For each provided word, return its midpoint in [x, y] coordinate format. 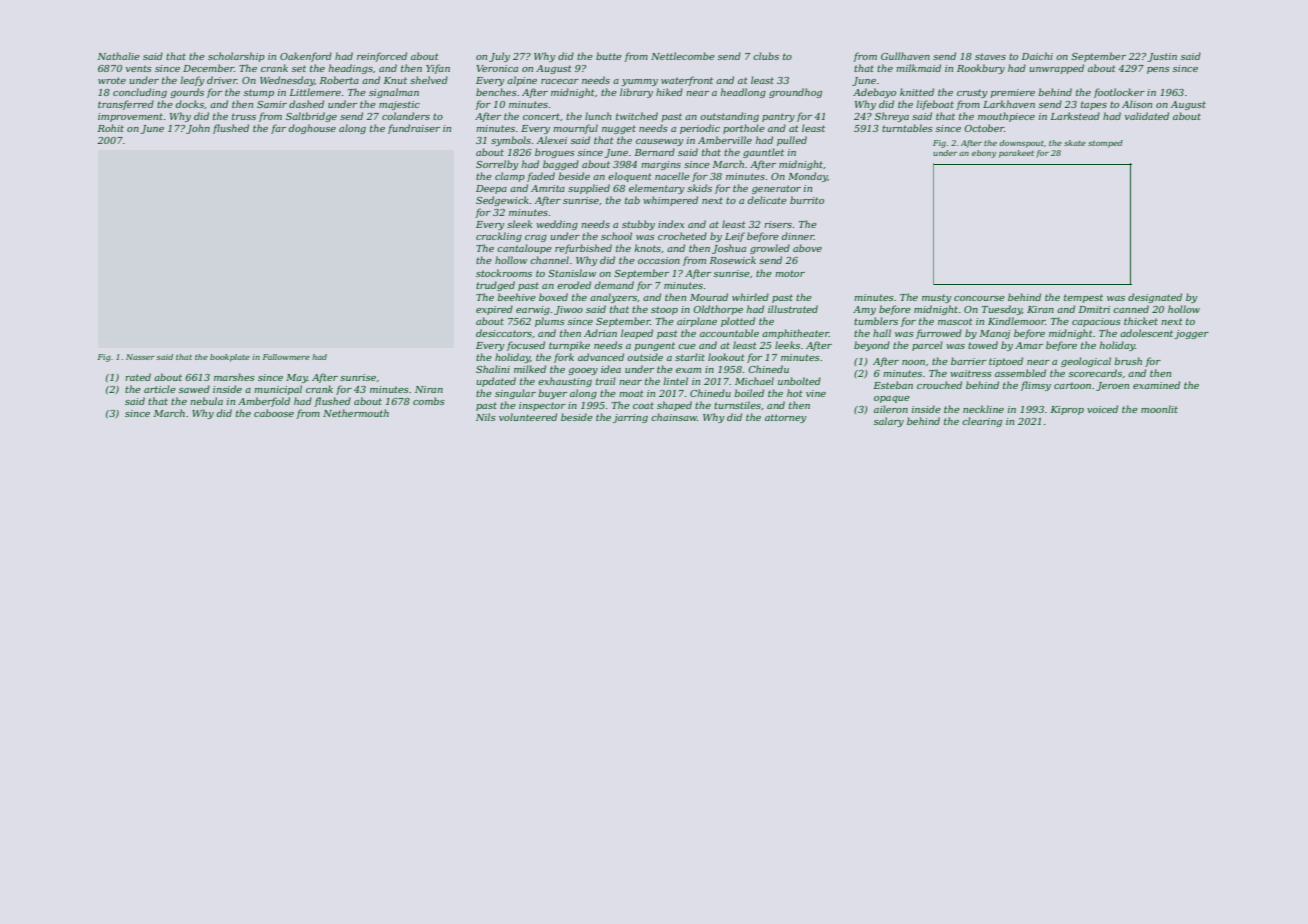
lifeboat [935, 105]
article [160, 389]
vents [139, 68]
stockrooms [504, 273]
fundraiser [414, 129]
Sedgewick [502, 201]
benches [496, 92]
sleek [519, 224]
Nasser [140, 357]
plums [550, 322]
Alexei [552, 140]
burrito [807, 200]
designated [1155, 298]
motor [790, 273]
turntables [907, 128]
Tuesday [1002, 310]
